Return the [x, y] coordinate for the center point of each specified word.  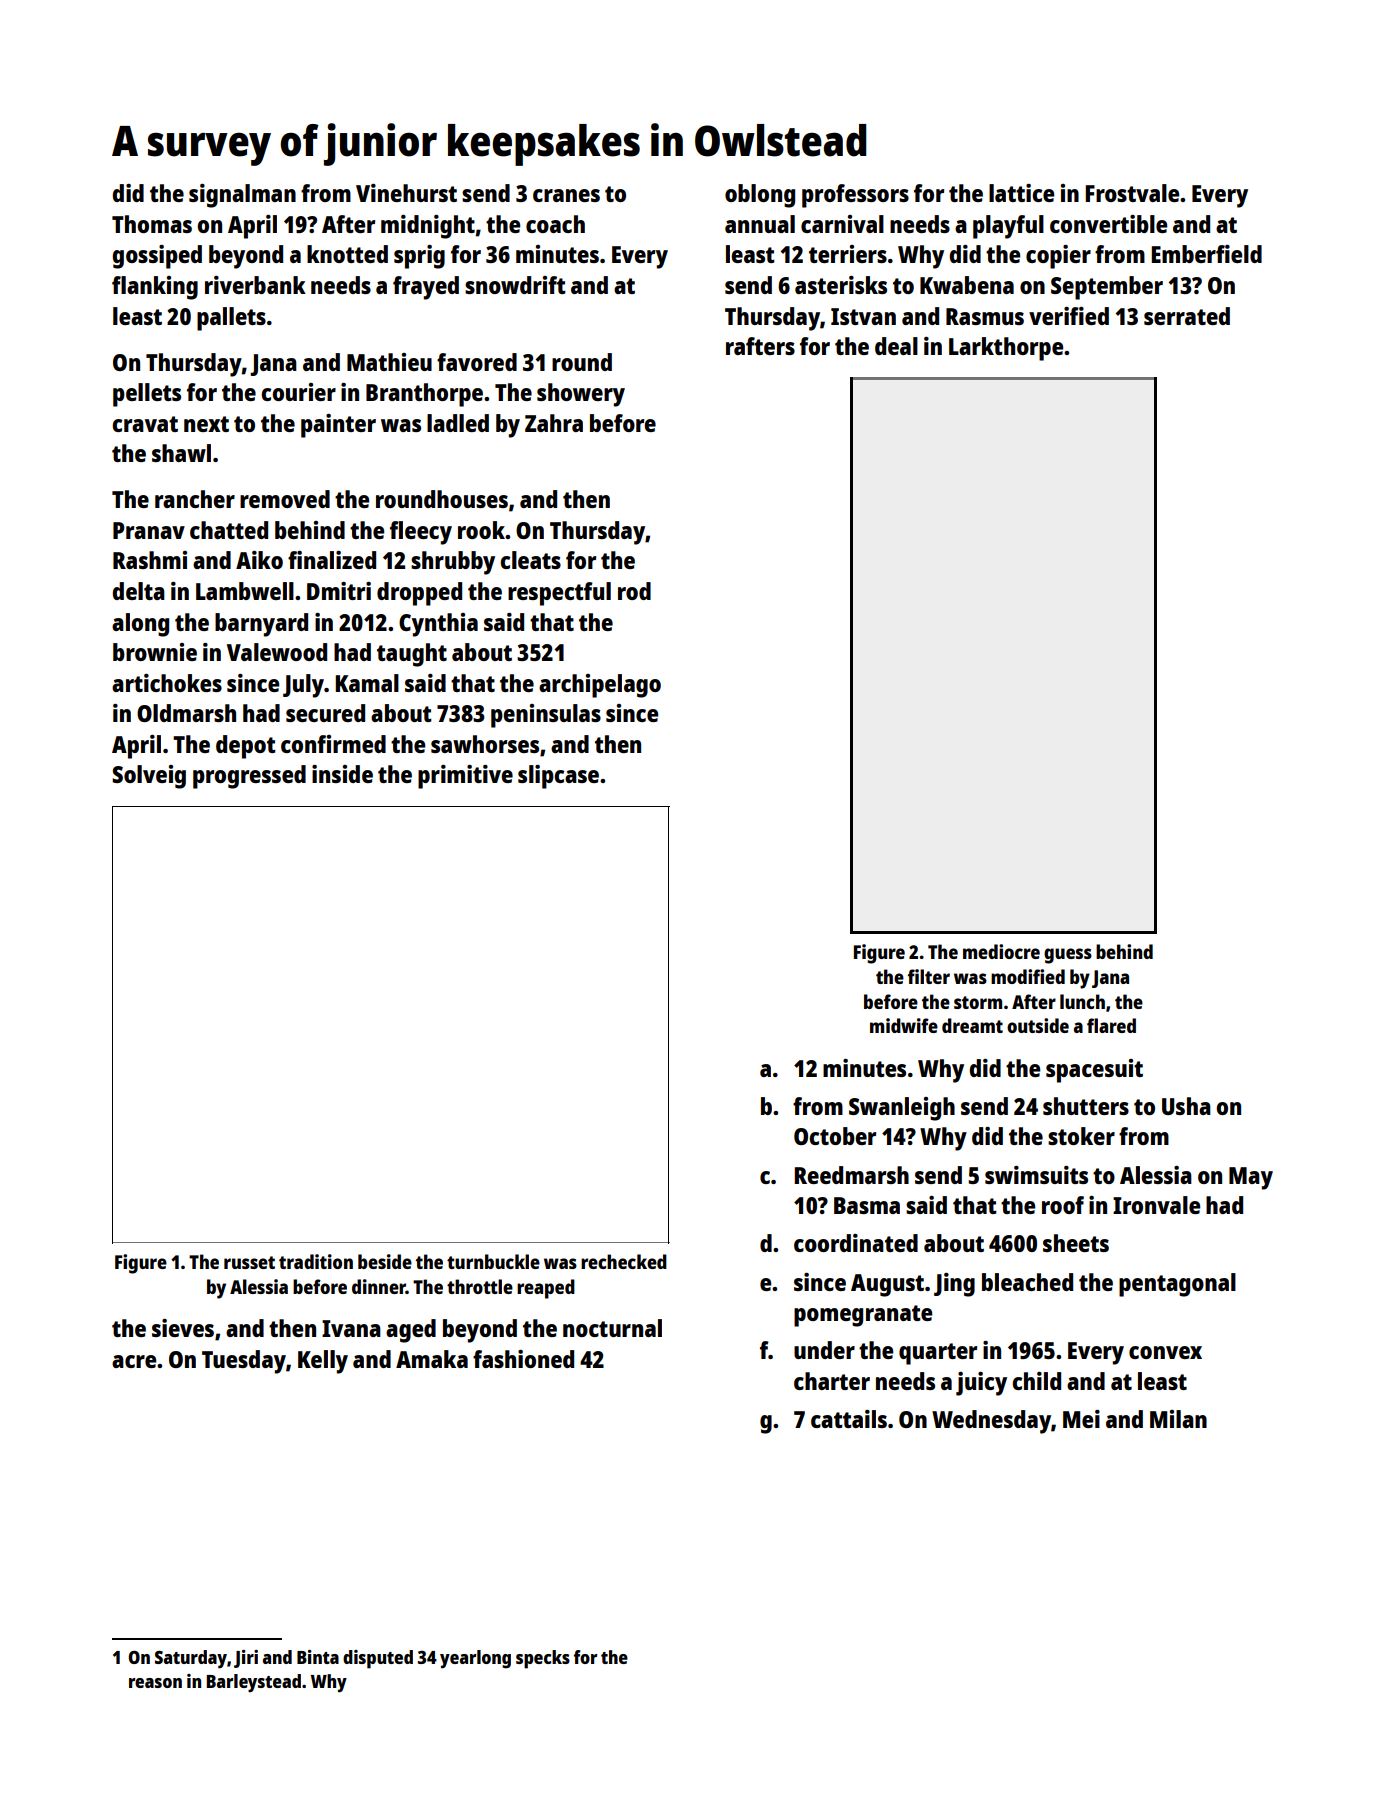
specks [543, 1659]
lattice [1021, 193]
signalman [242, 196]
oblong [760, 196]
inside [342, 774]
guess [1068, 956]
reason [155, 1683]
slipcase [558, 777]
